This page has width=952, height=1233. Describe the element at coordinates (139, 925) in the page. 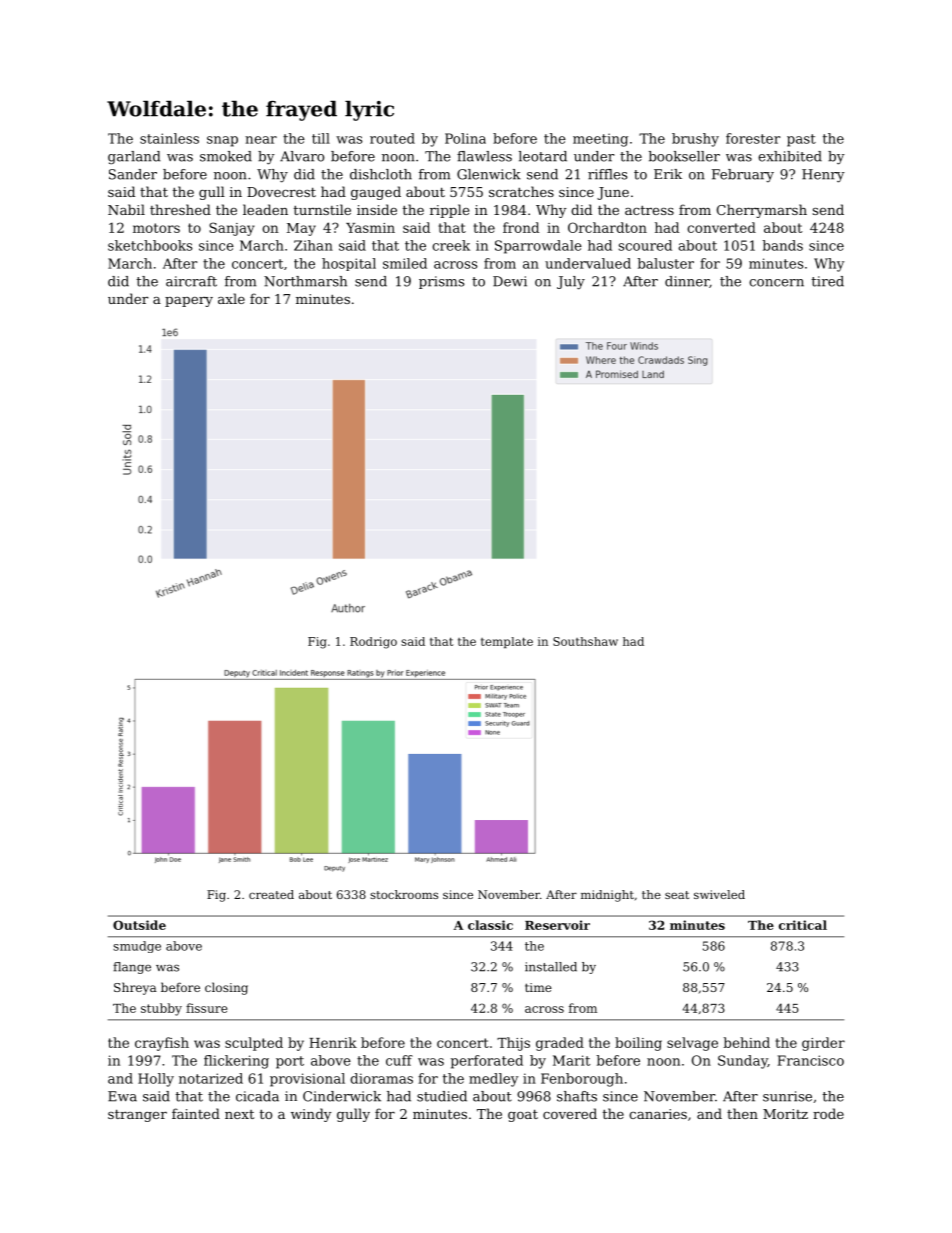

I see `Outside` at that location.
